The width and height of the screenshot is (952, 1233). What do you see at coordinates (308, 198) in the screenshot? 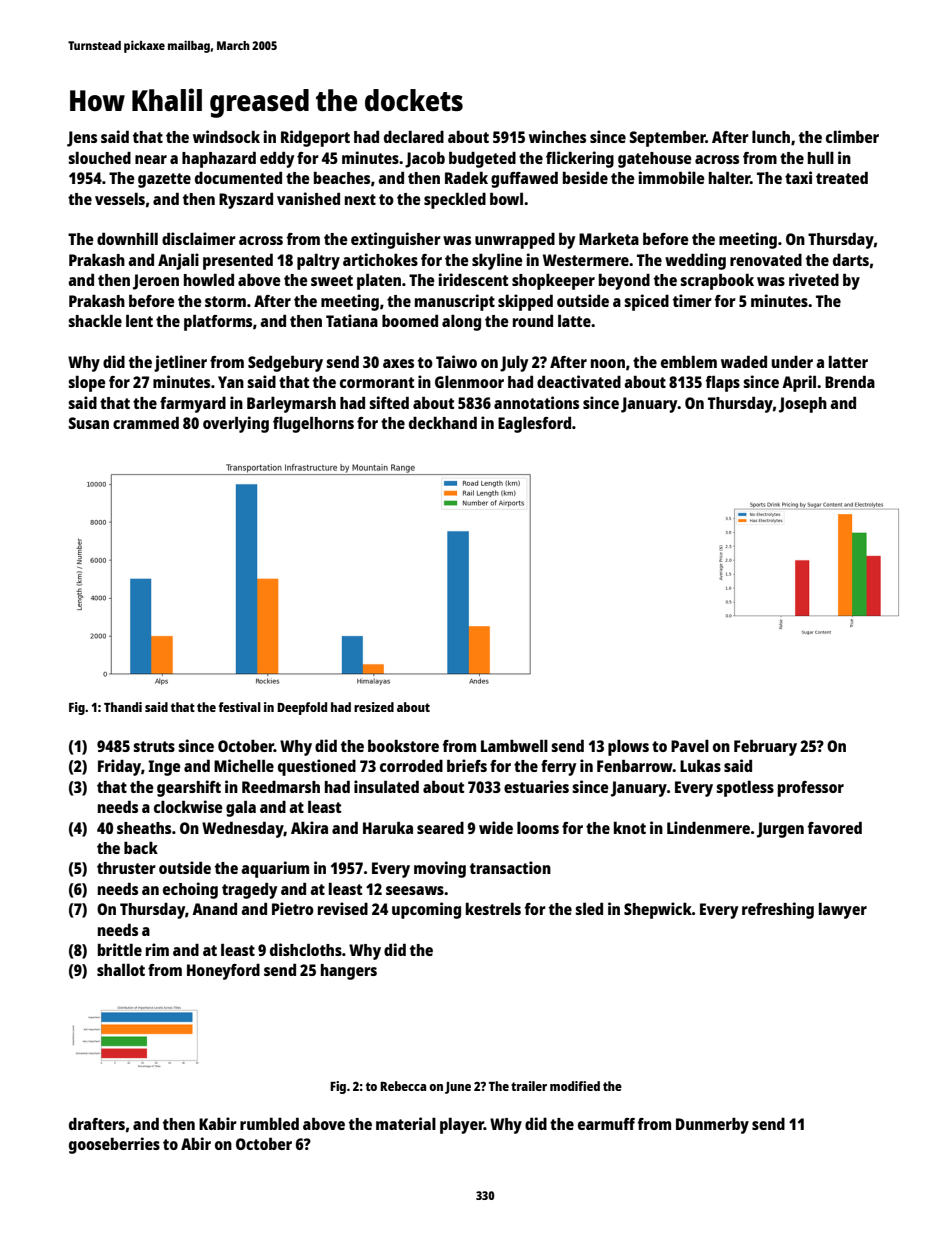
I see `vanished` at bounding box center [308, 198].
